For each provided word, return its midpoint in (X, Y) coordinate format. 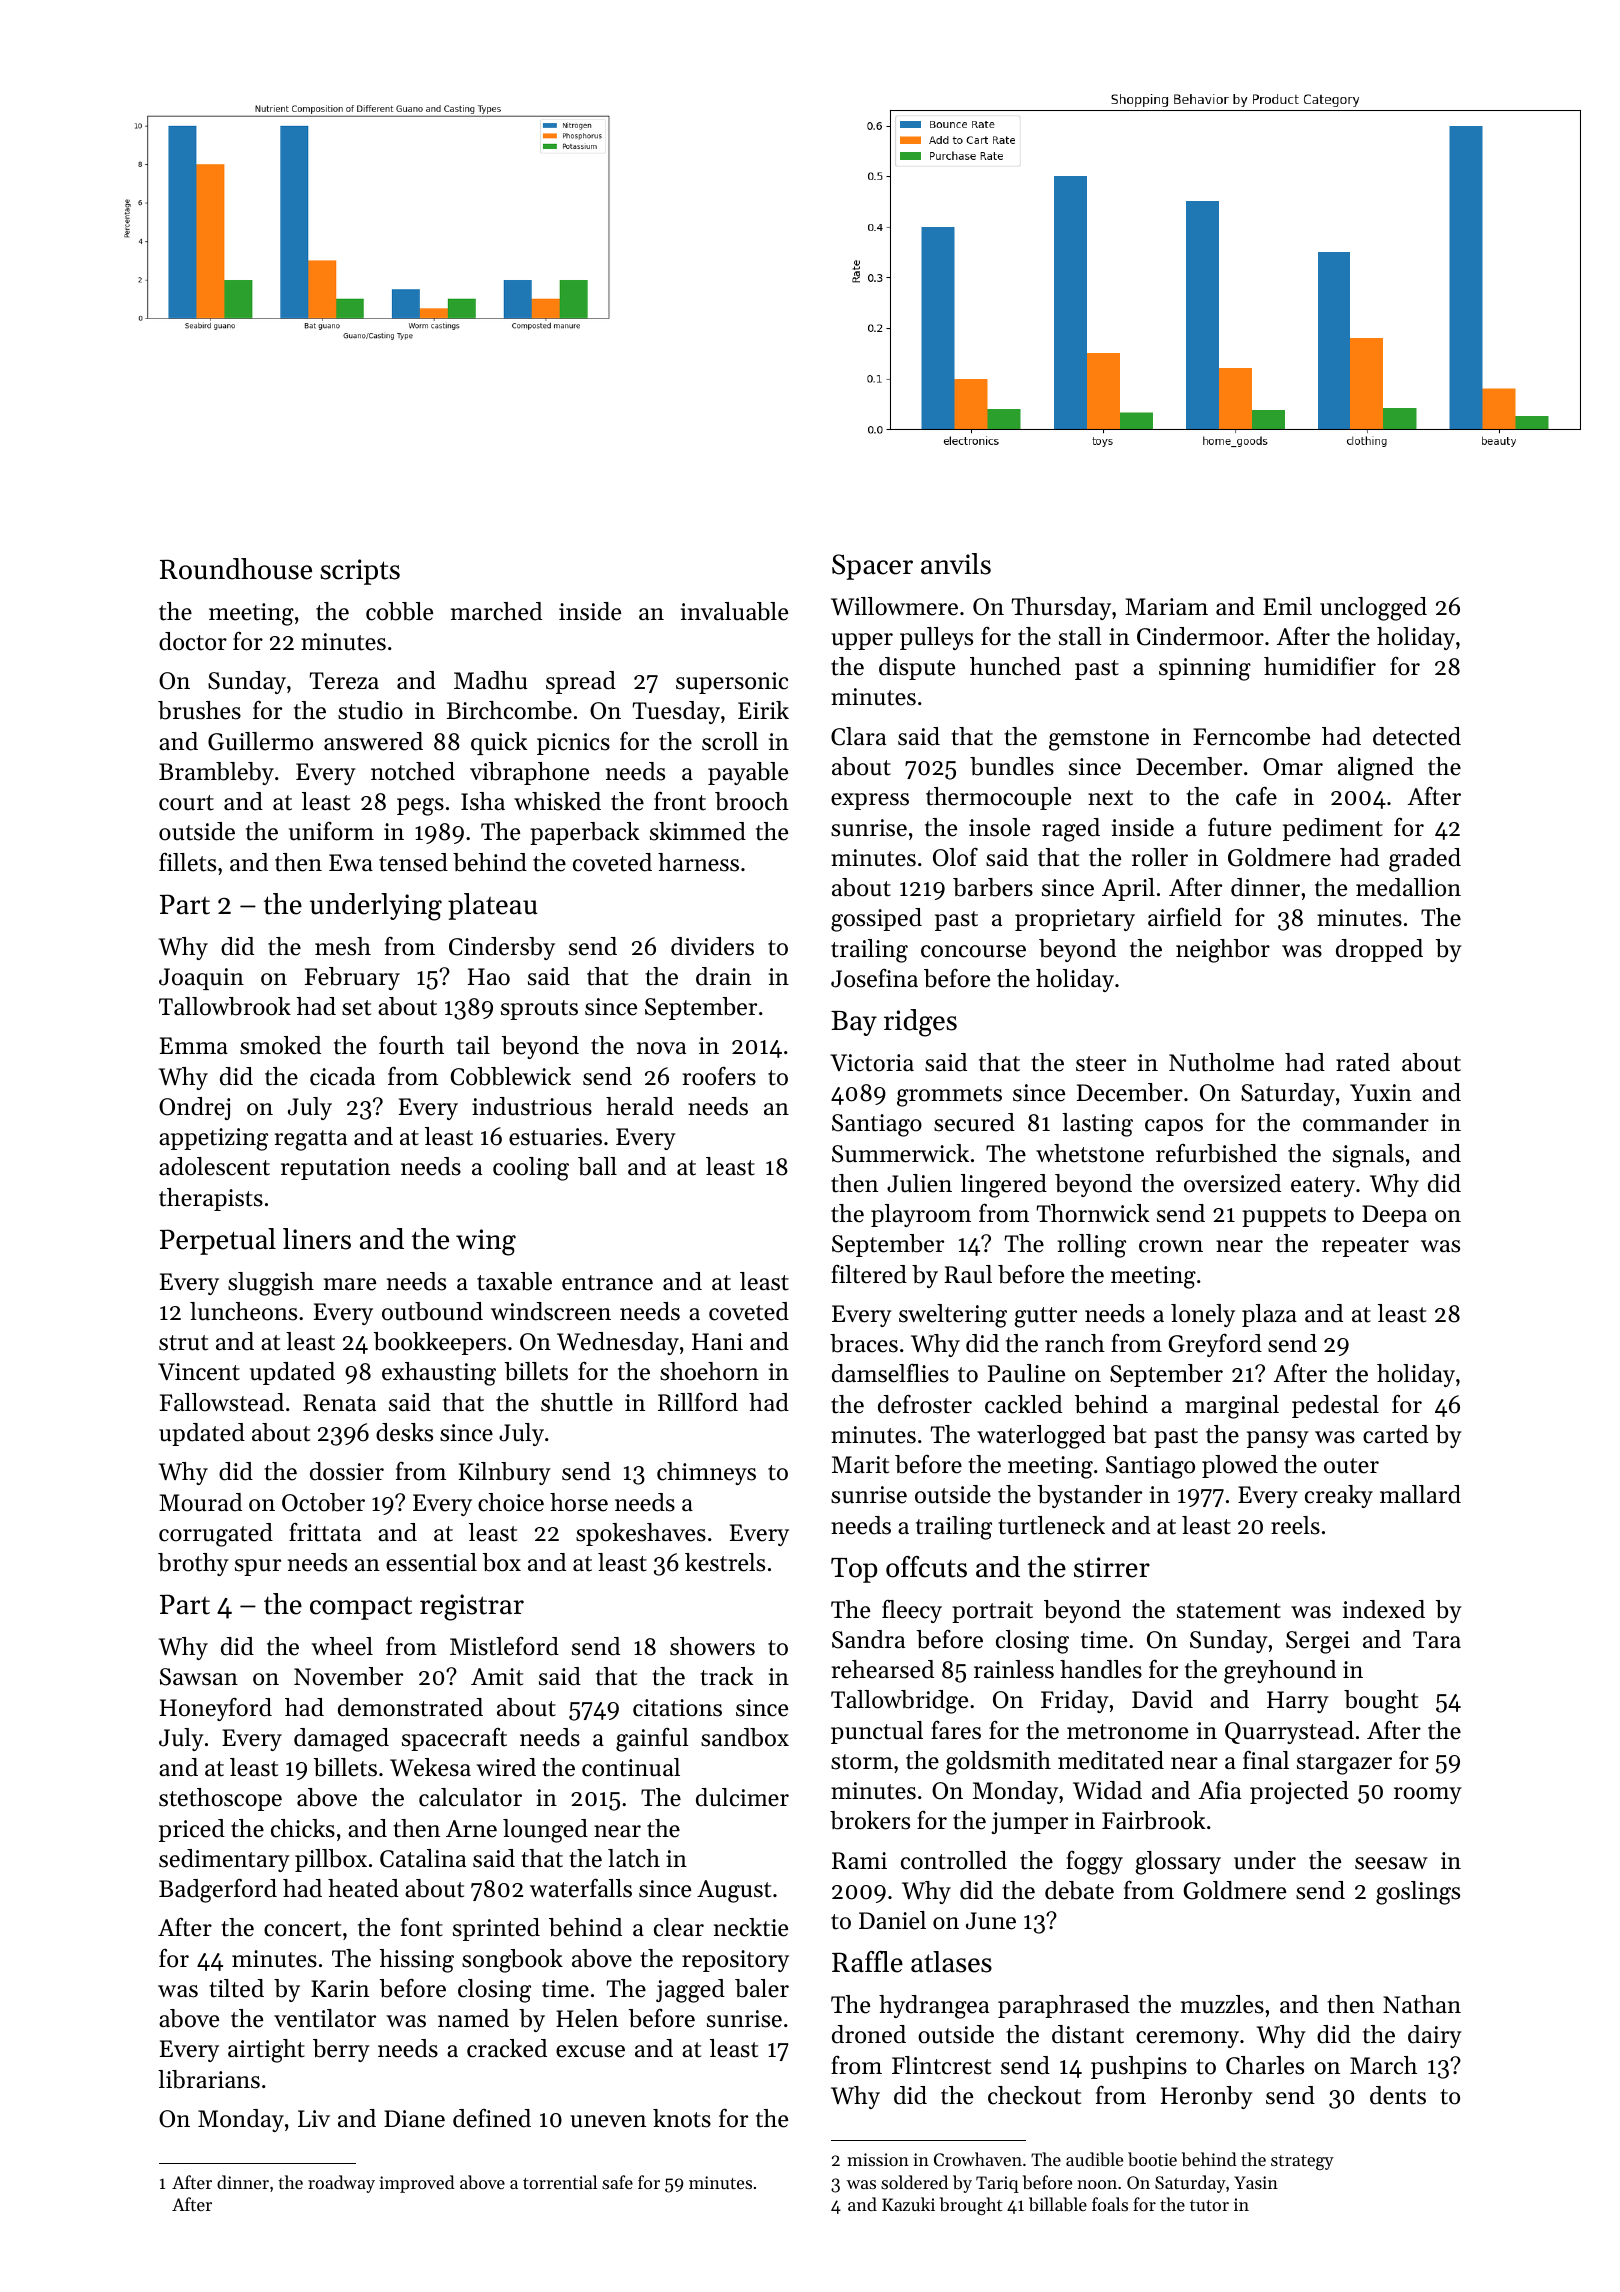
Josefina (874, 978)
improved (417, 2184)
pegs (420, 807)
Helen (587, 2018)
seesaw (1391, 1863)
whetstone (1090, 1153)
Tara (1437, 1639)
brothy (193, 1564)
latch (634, 1858)
